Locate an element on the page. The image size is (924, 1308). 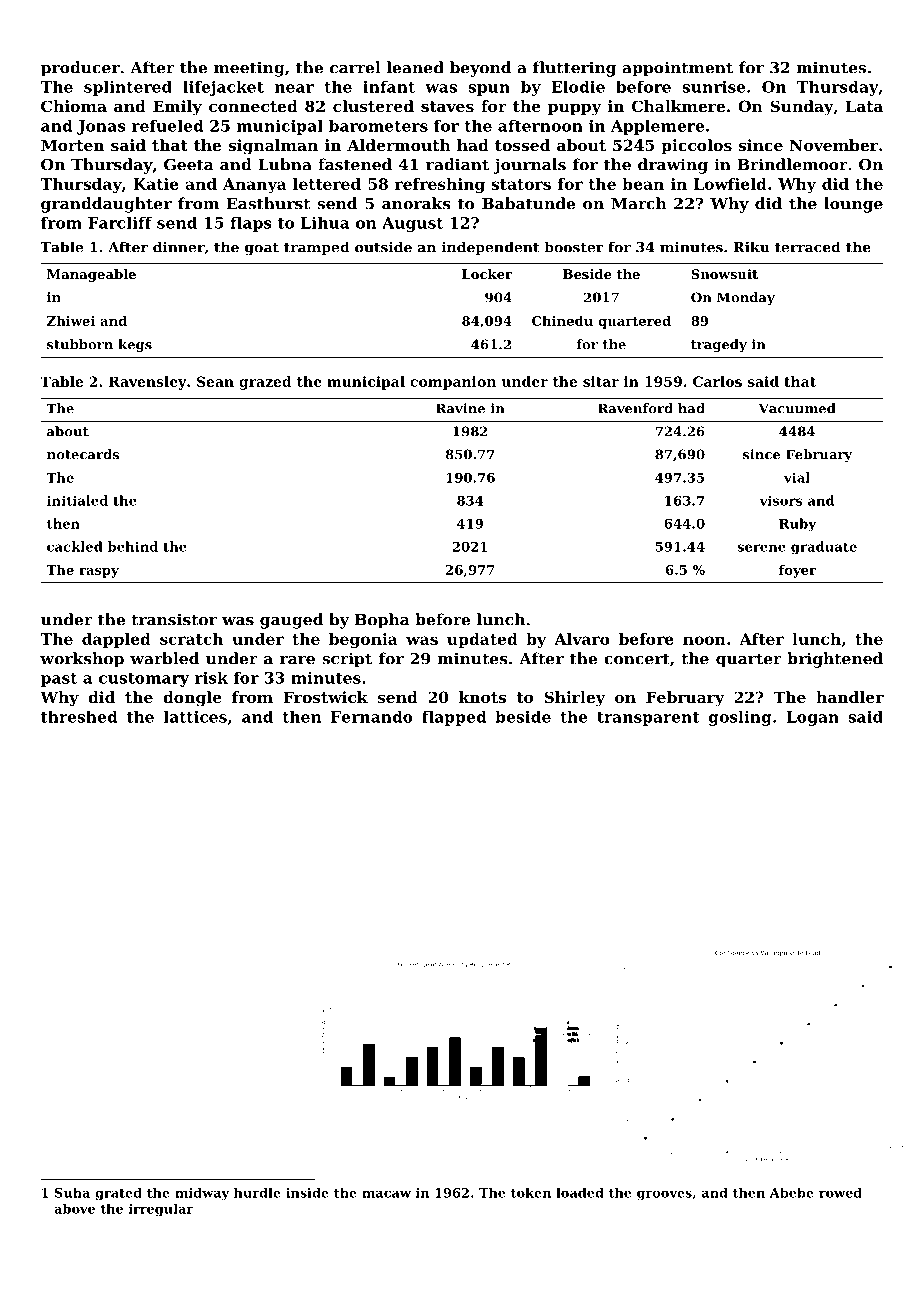
sunrise is located at coordinates (714, 87).
